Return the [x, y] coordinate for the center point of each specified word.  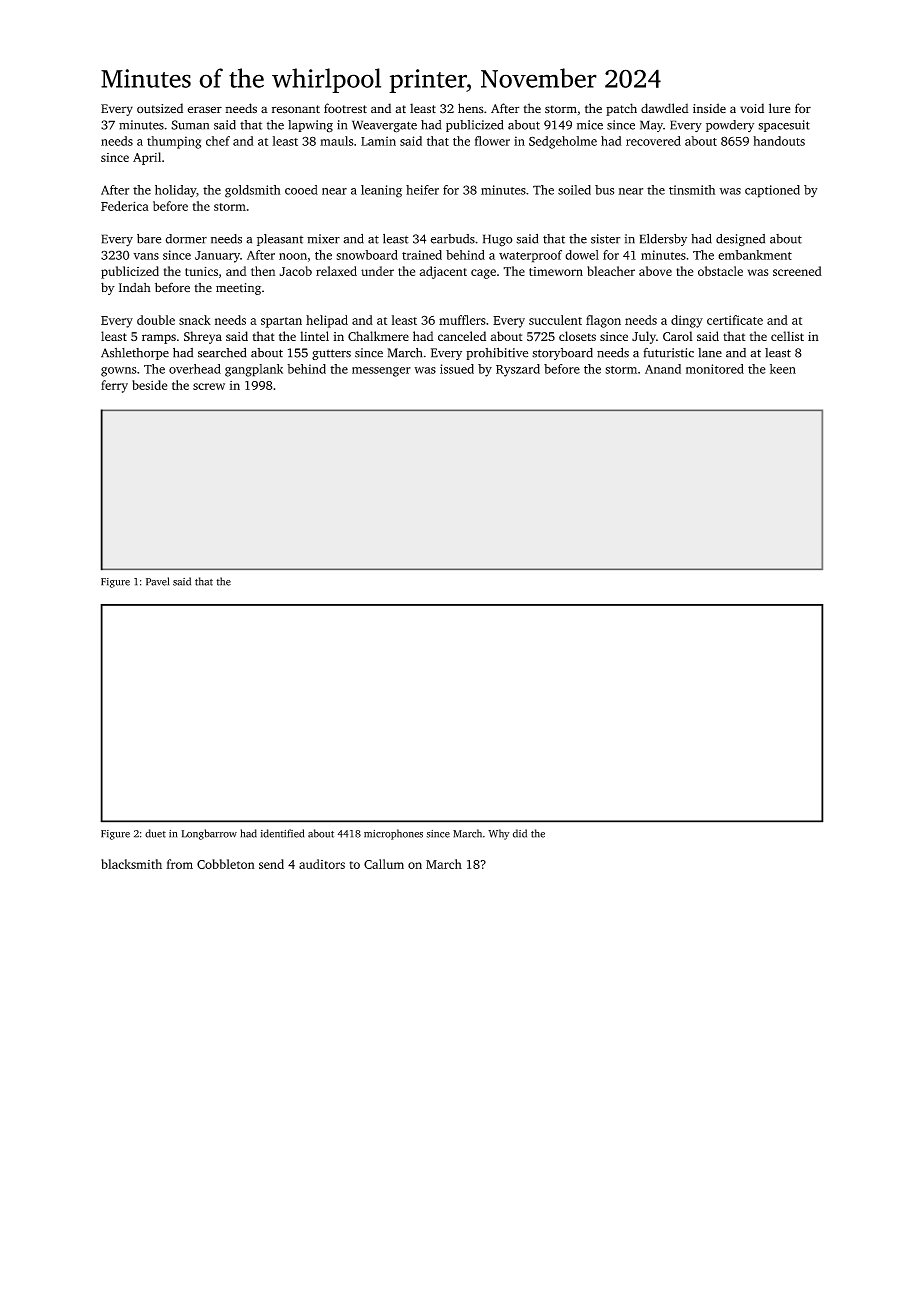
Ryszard [518, 370]
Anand [663, 369]
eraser [205, 110]
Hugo [498, 240]
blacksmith [131, 864]
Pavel [157, 581]
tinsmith [692, 190]
